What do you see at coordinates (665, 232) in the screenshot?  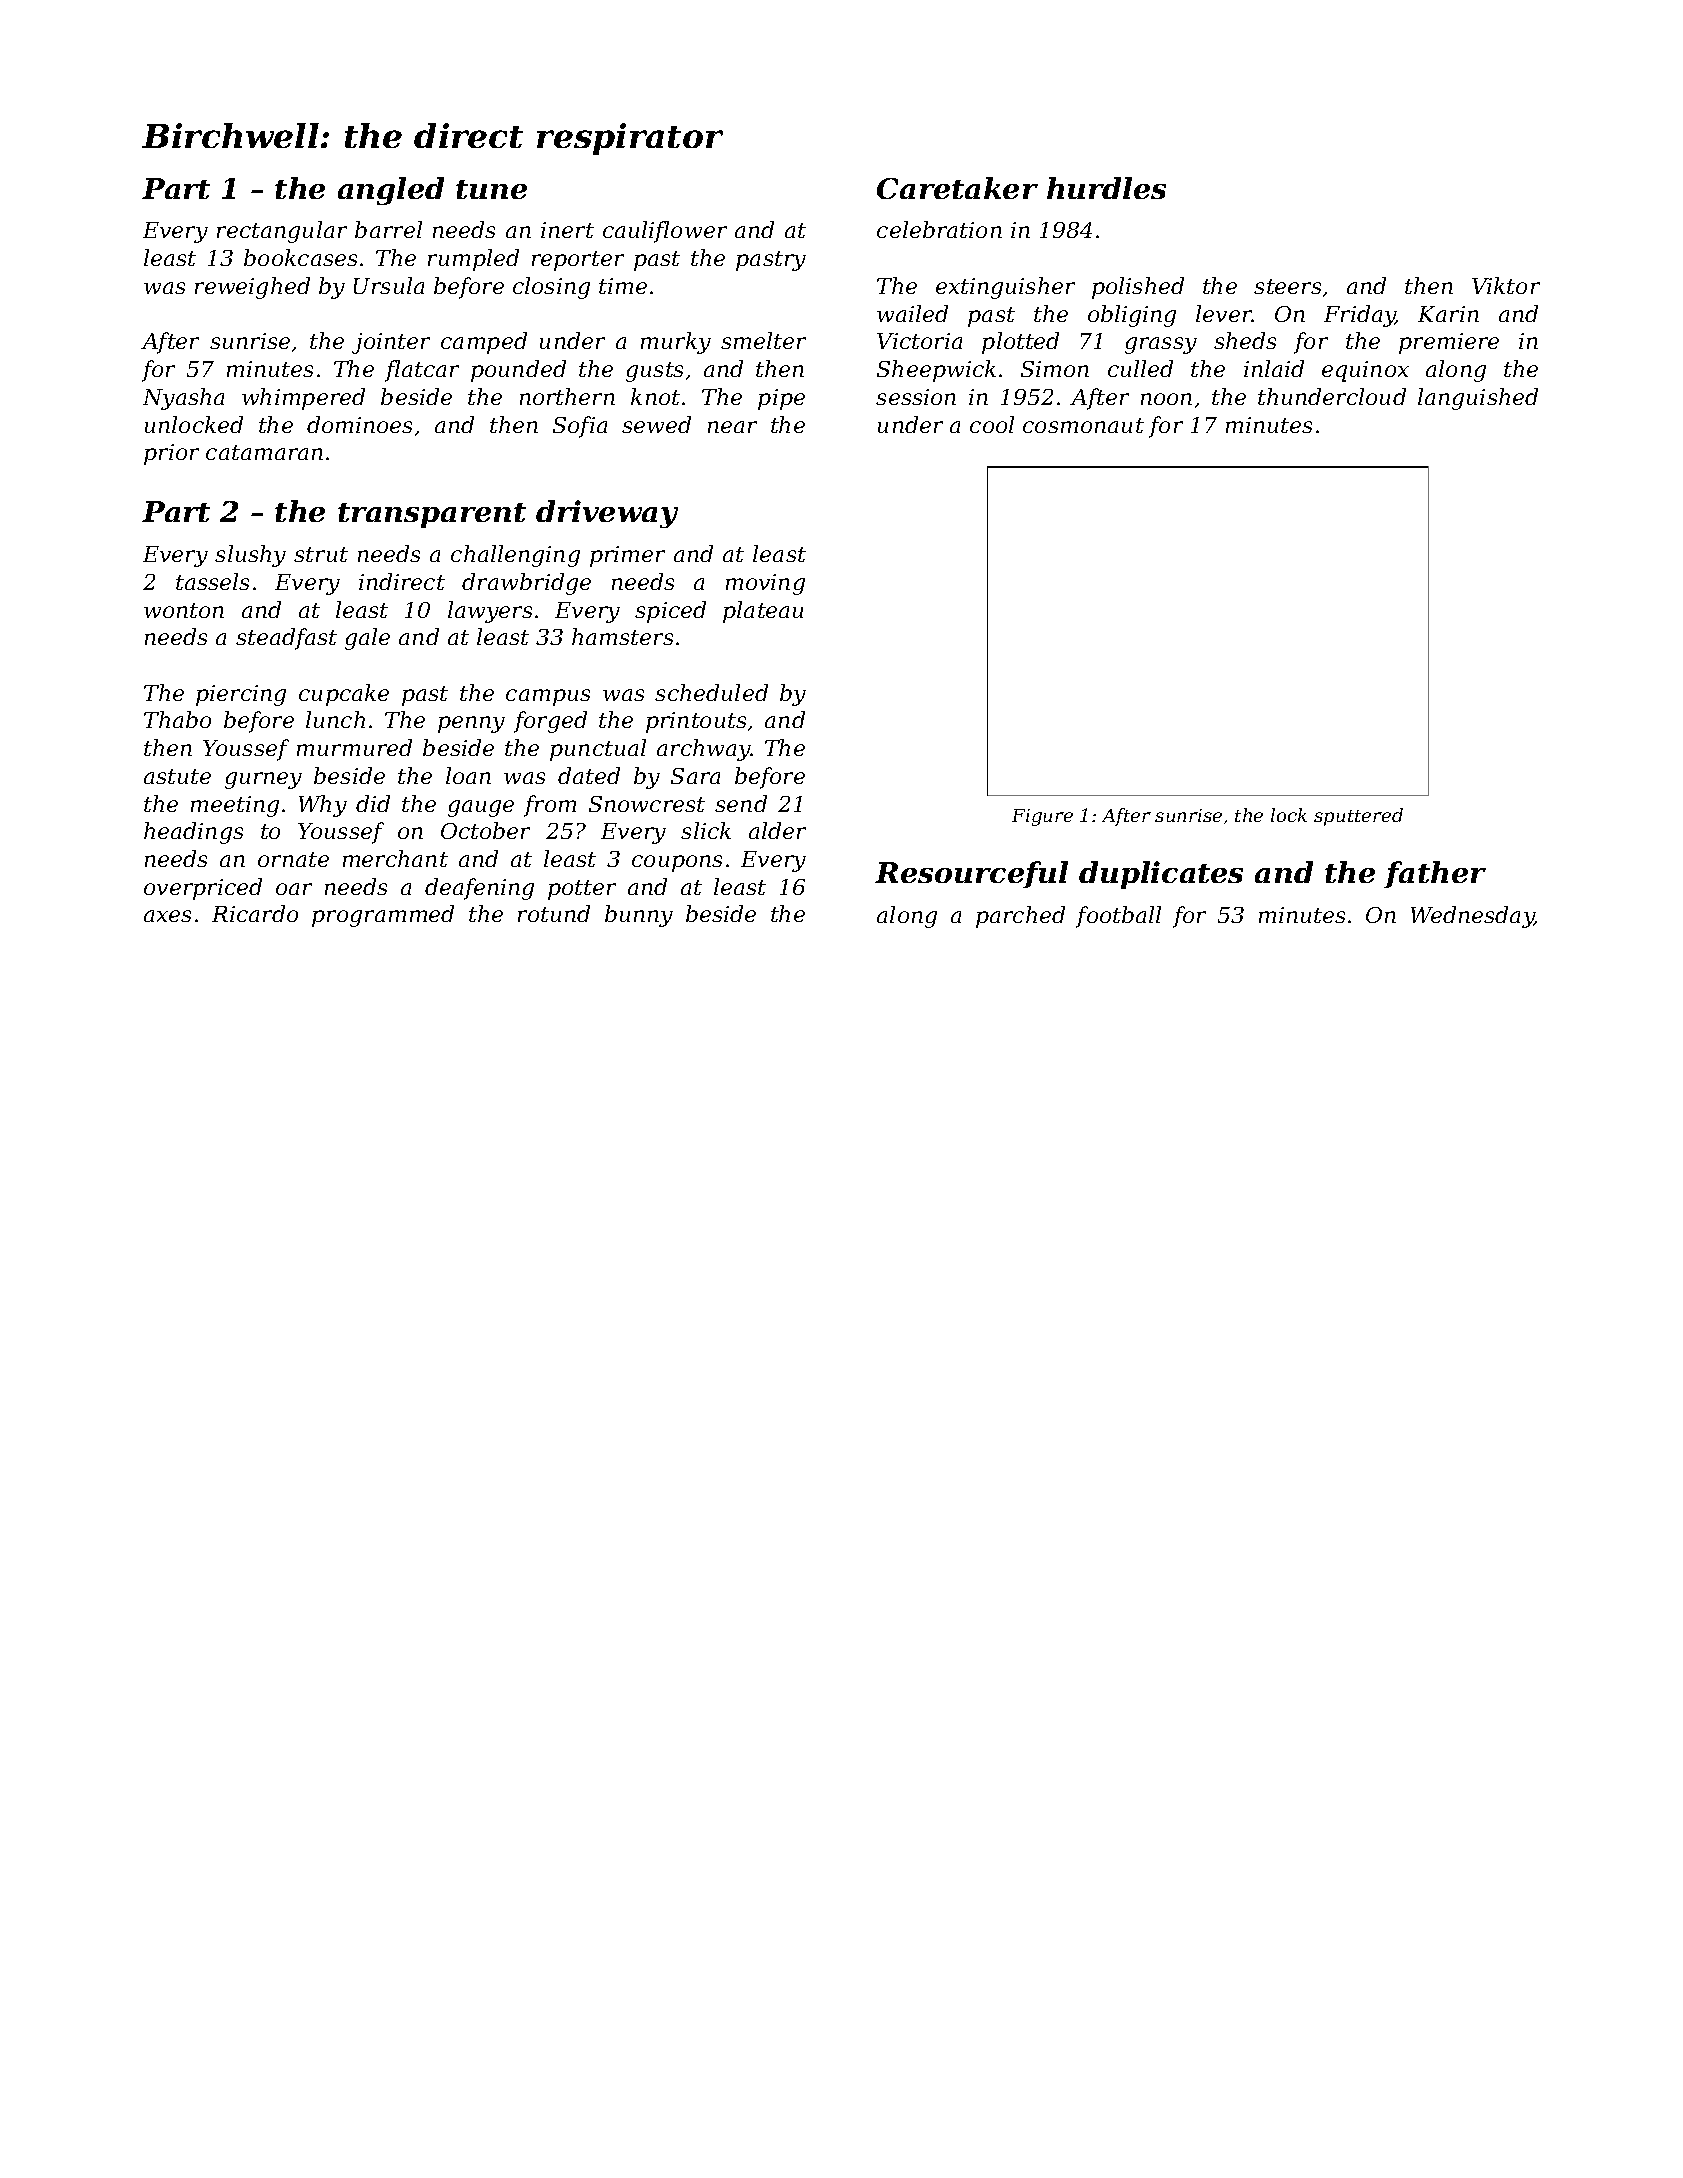 I see `cauliflower` at bounding box center [665, 232].
